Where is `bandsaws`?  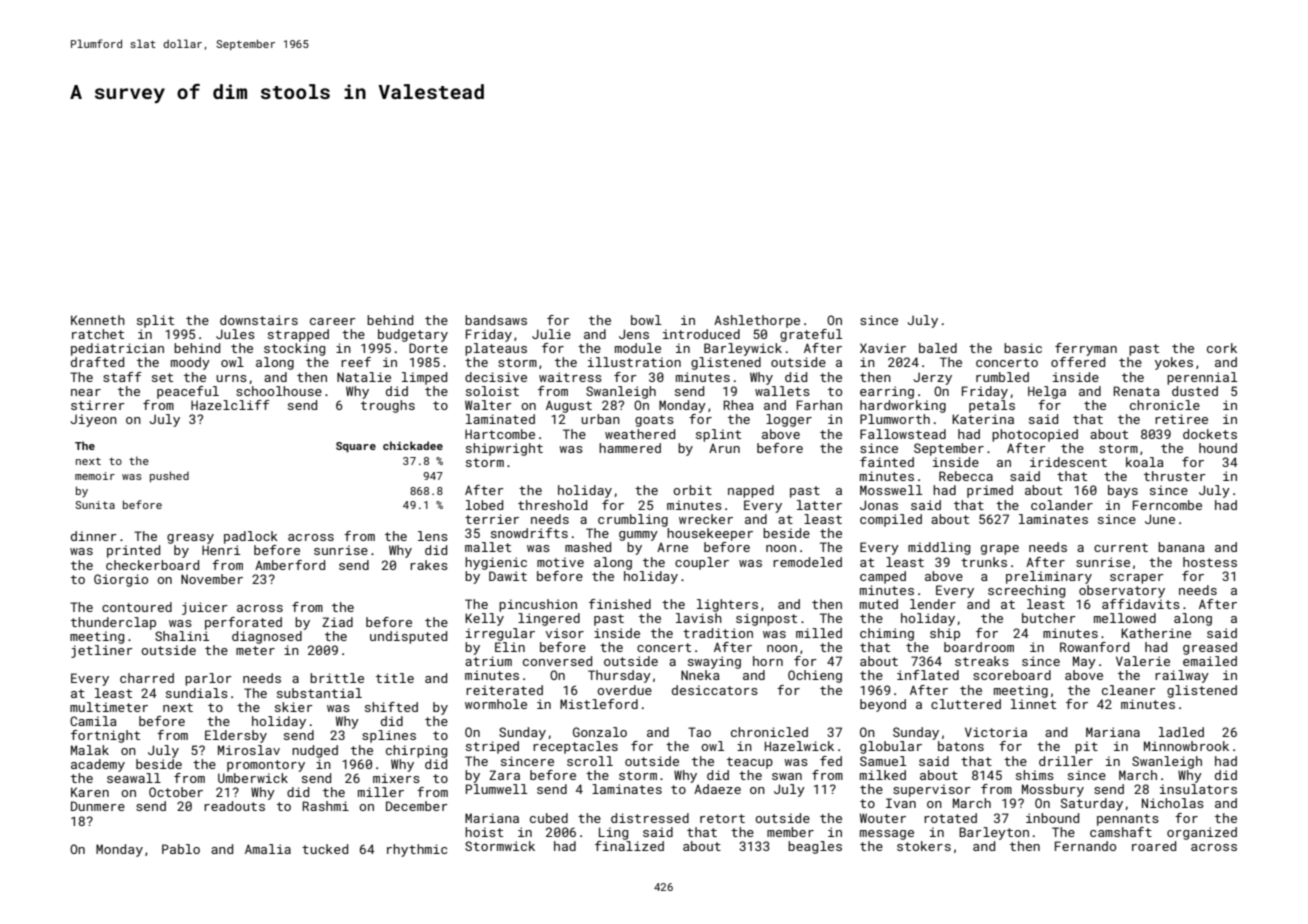 bandsaws is located at coordinates (496, 320).
